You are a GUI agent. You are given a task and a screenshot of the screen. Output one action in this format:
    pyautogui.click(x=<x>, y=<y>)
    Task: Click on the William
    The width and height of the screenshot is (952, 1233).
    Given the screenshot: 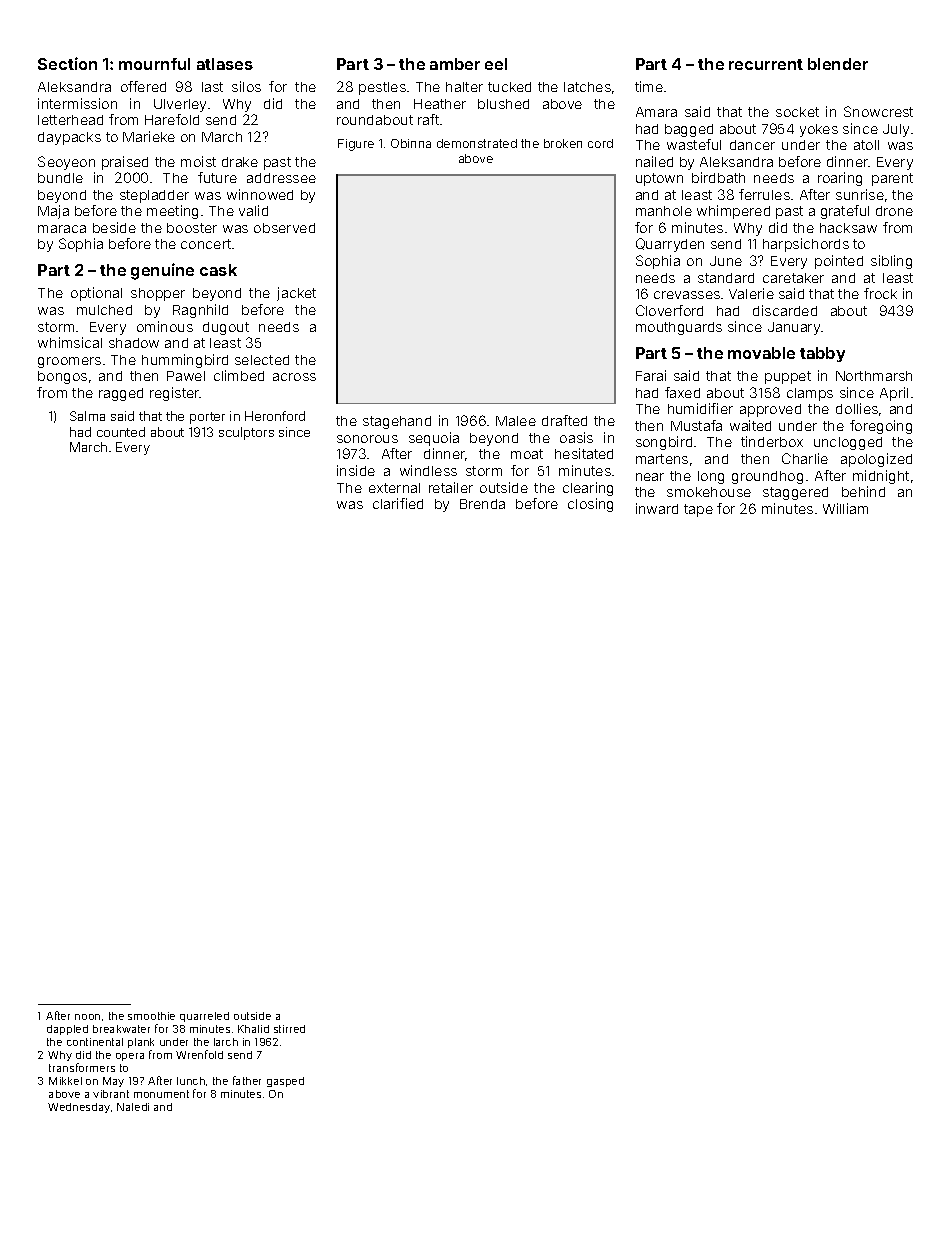 What is the action you would take?
    pyautogui.click(x=845, y=508)
